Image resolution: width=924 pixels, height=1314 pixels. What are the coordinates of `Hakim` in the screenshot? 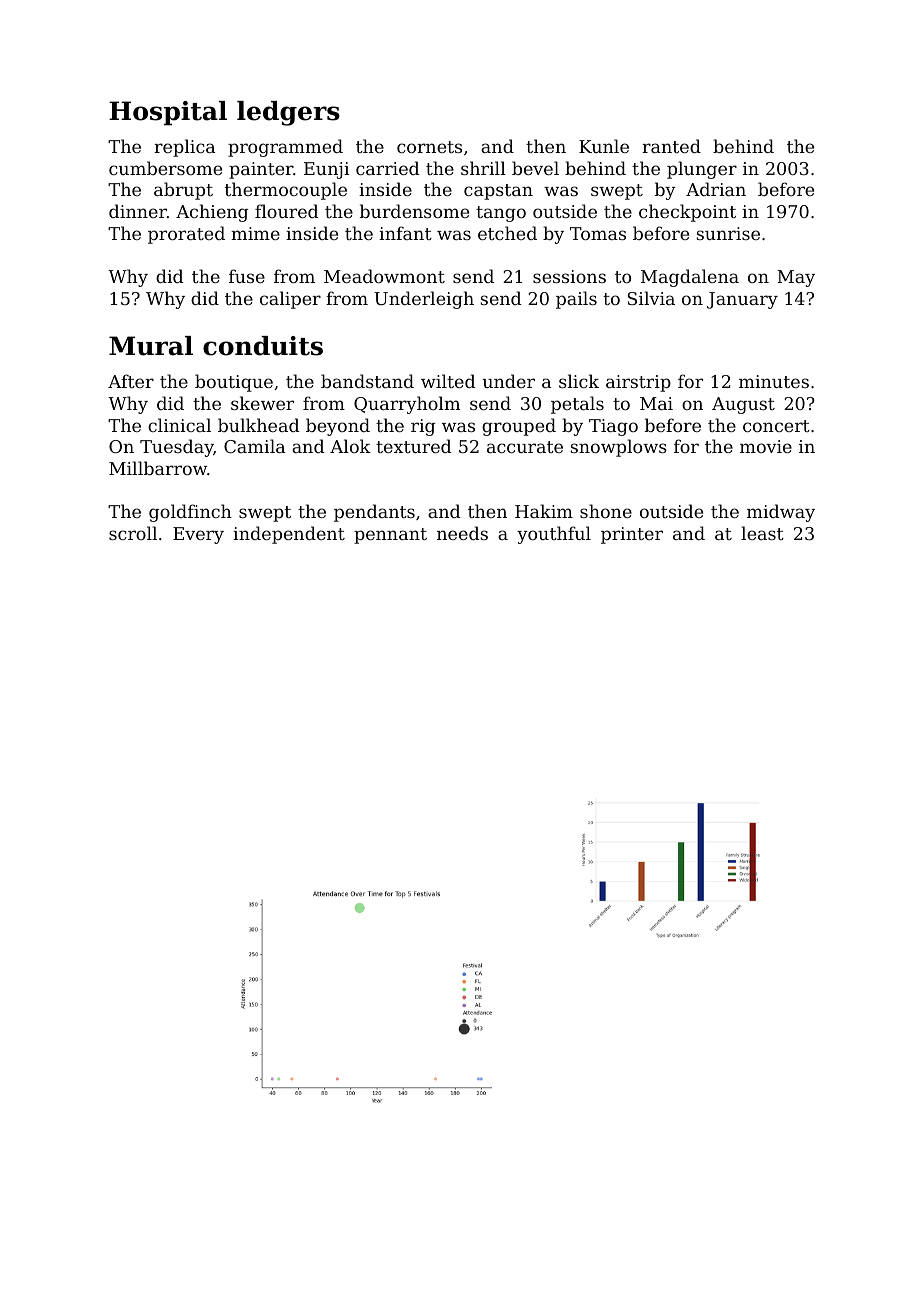 It's located at (544, 511).
